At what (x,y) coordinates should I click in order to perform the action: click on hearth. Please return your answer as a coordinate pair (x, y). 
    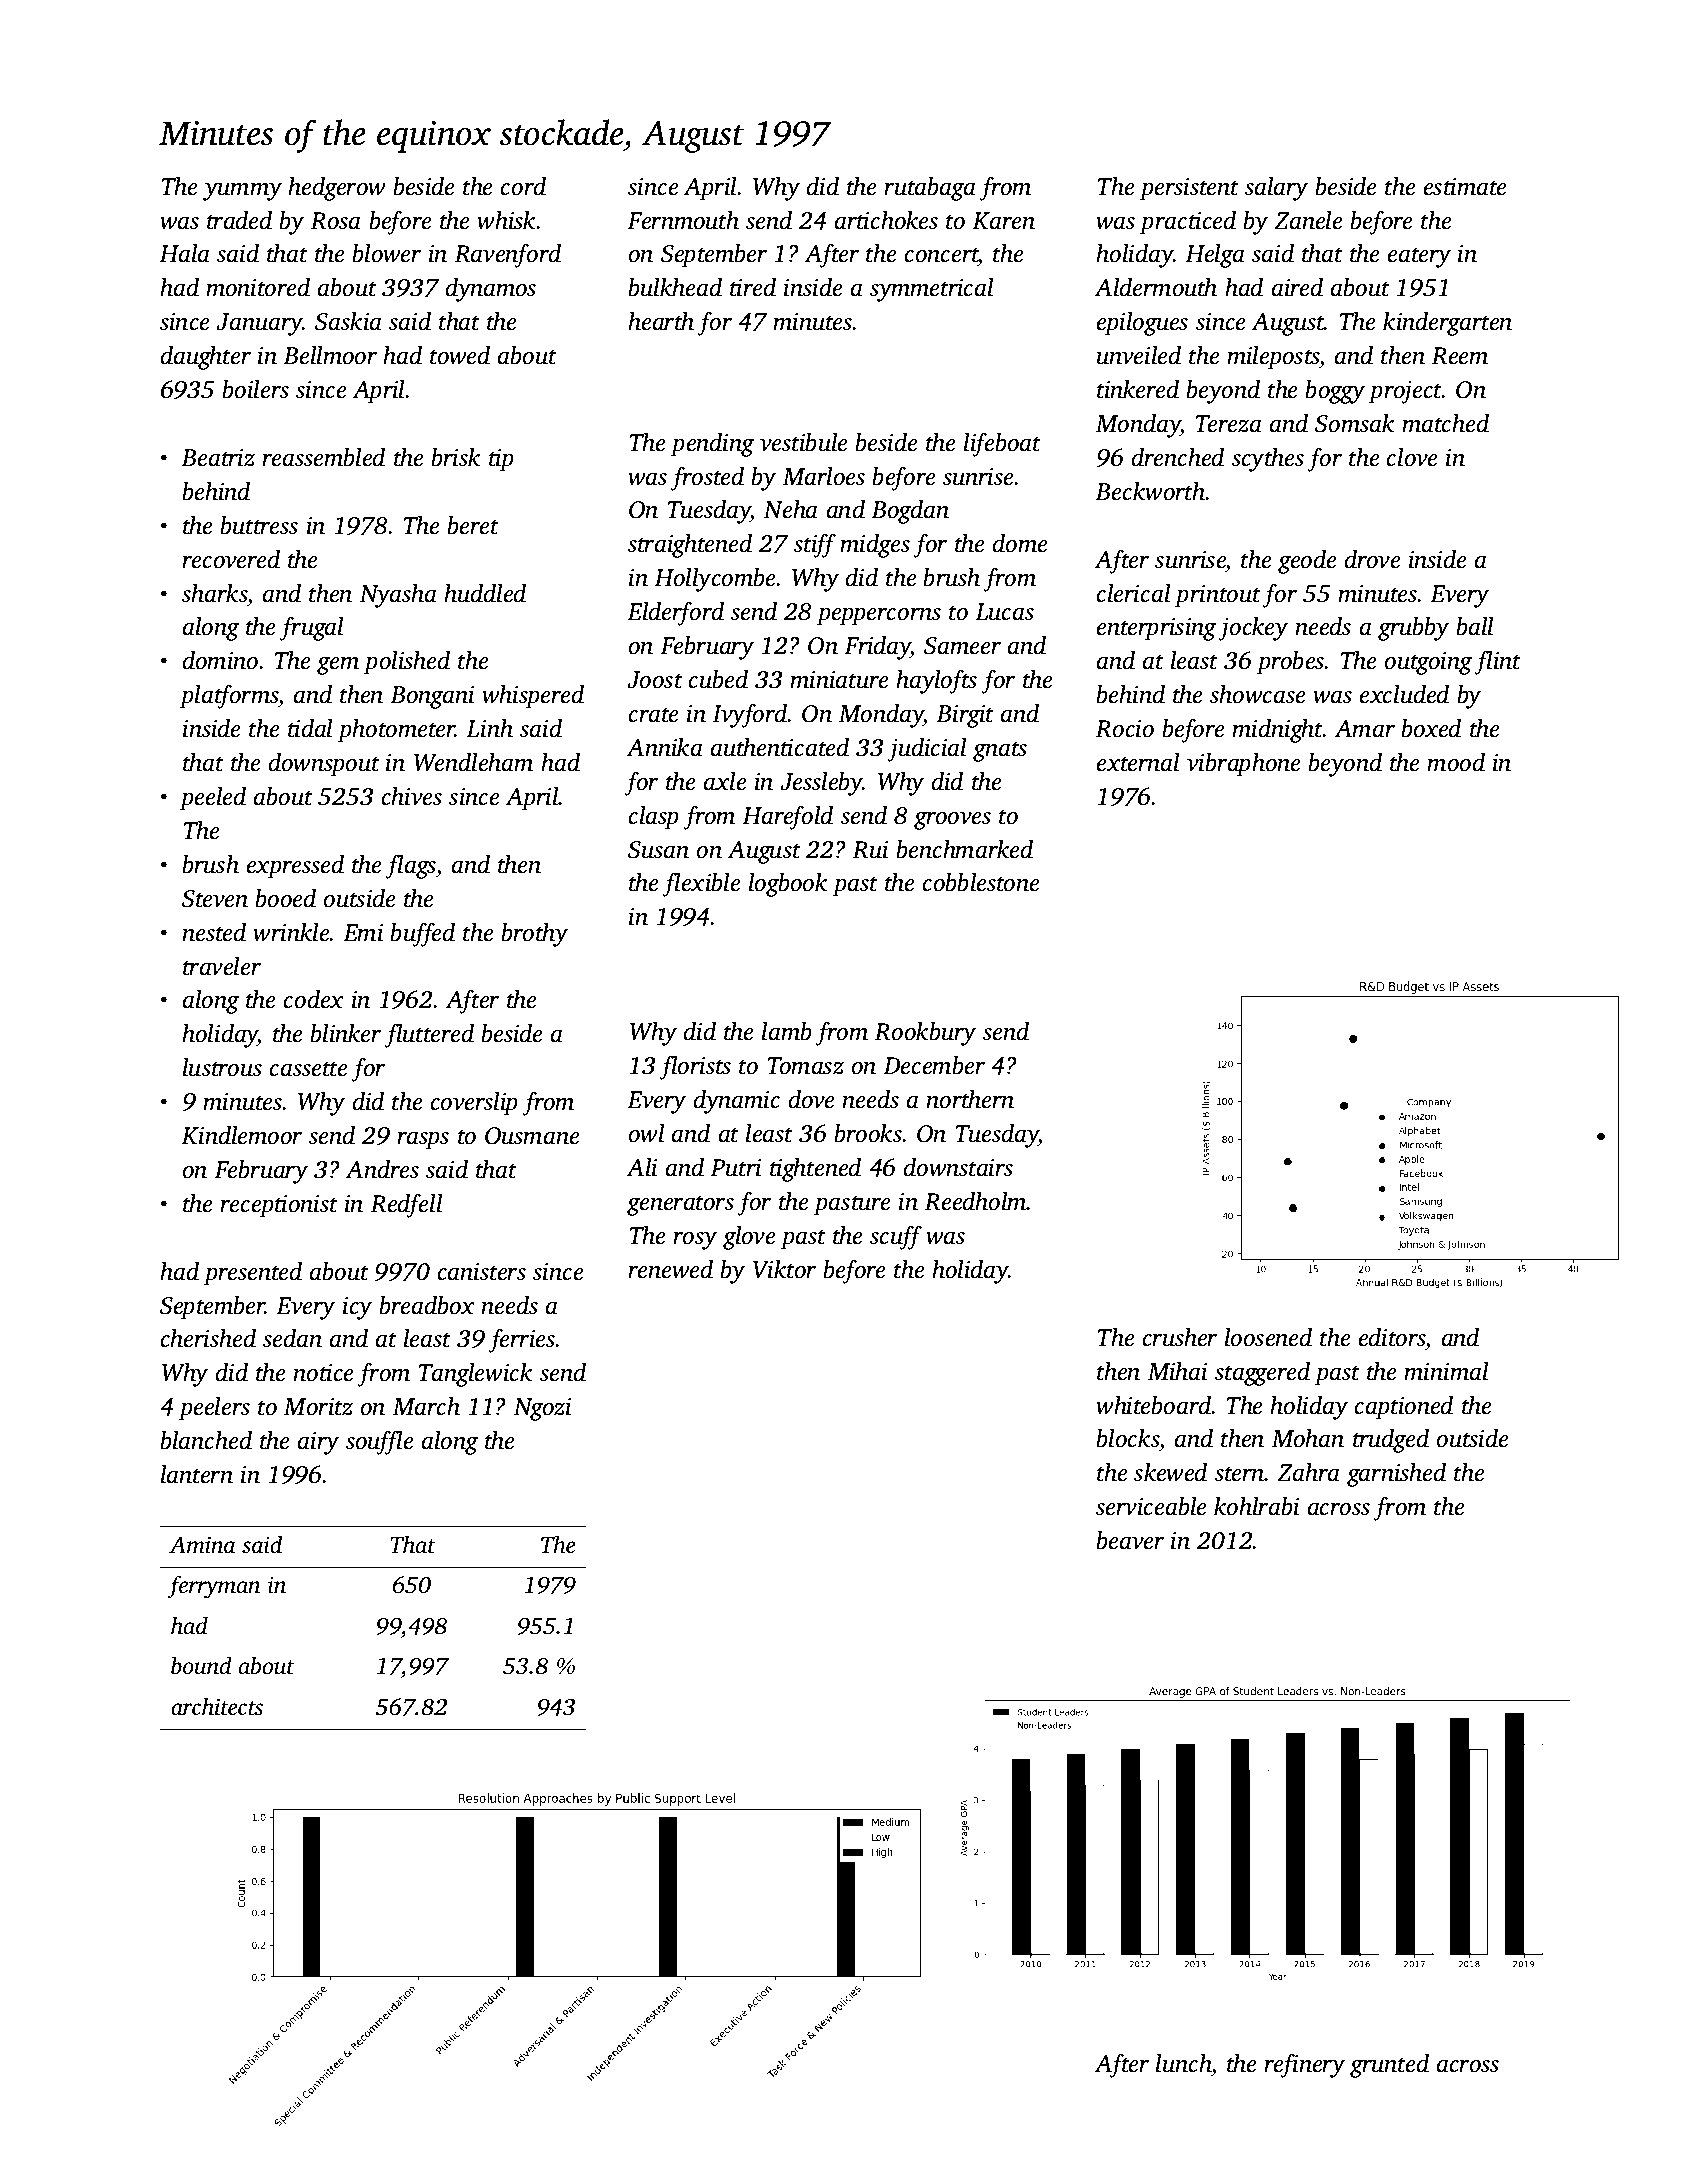
    Looking at the image, I should click on (661, 321).
